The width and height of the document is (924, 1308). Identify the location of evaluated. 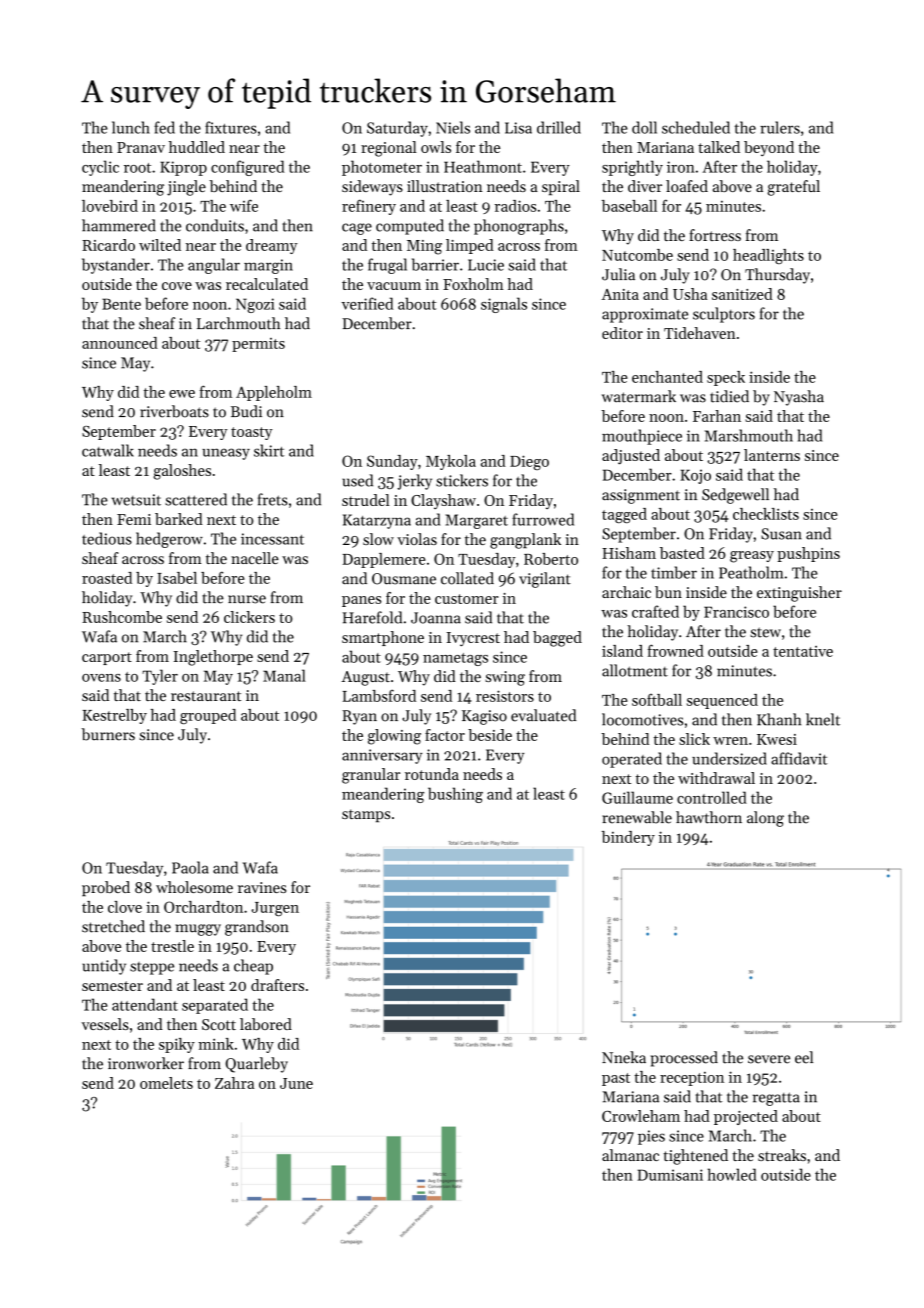
(543, 715).
